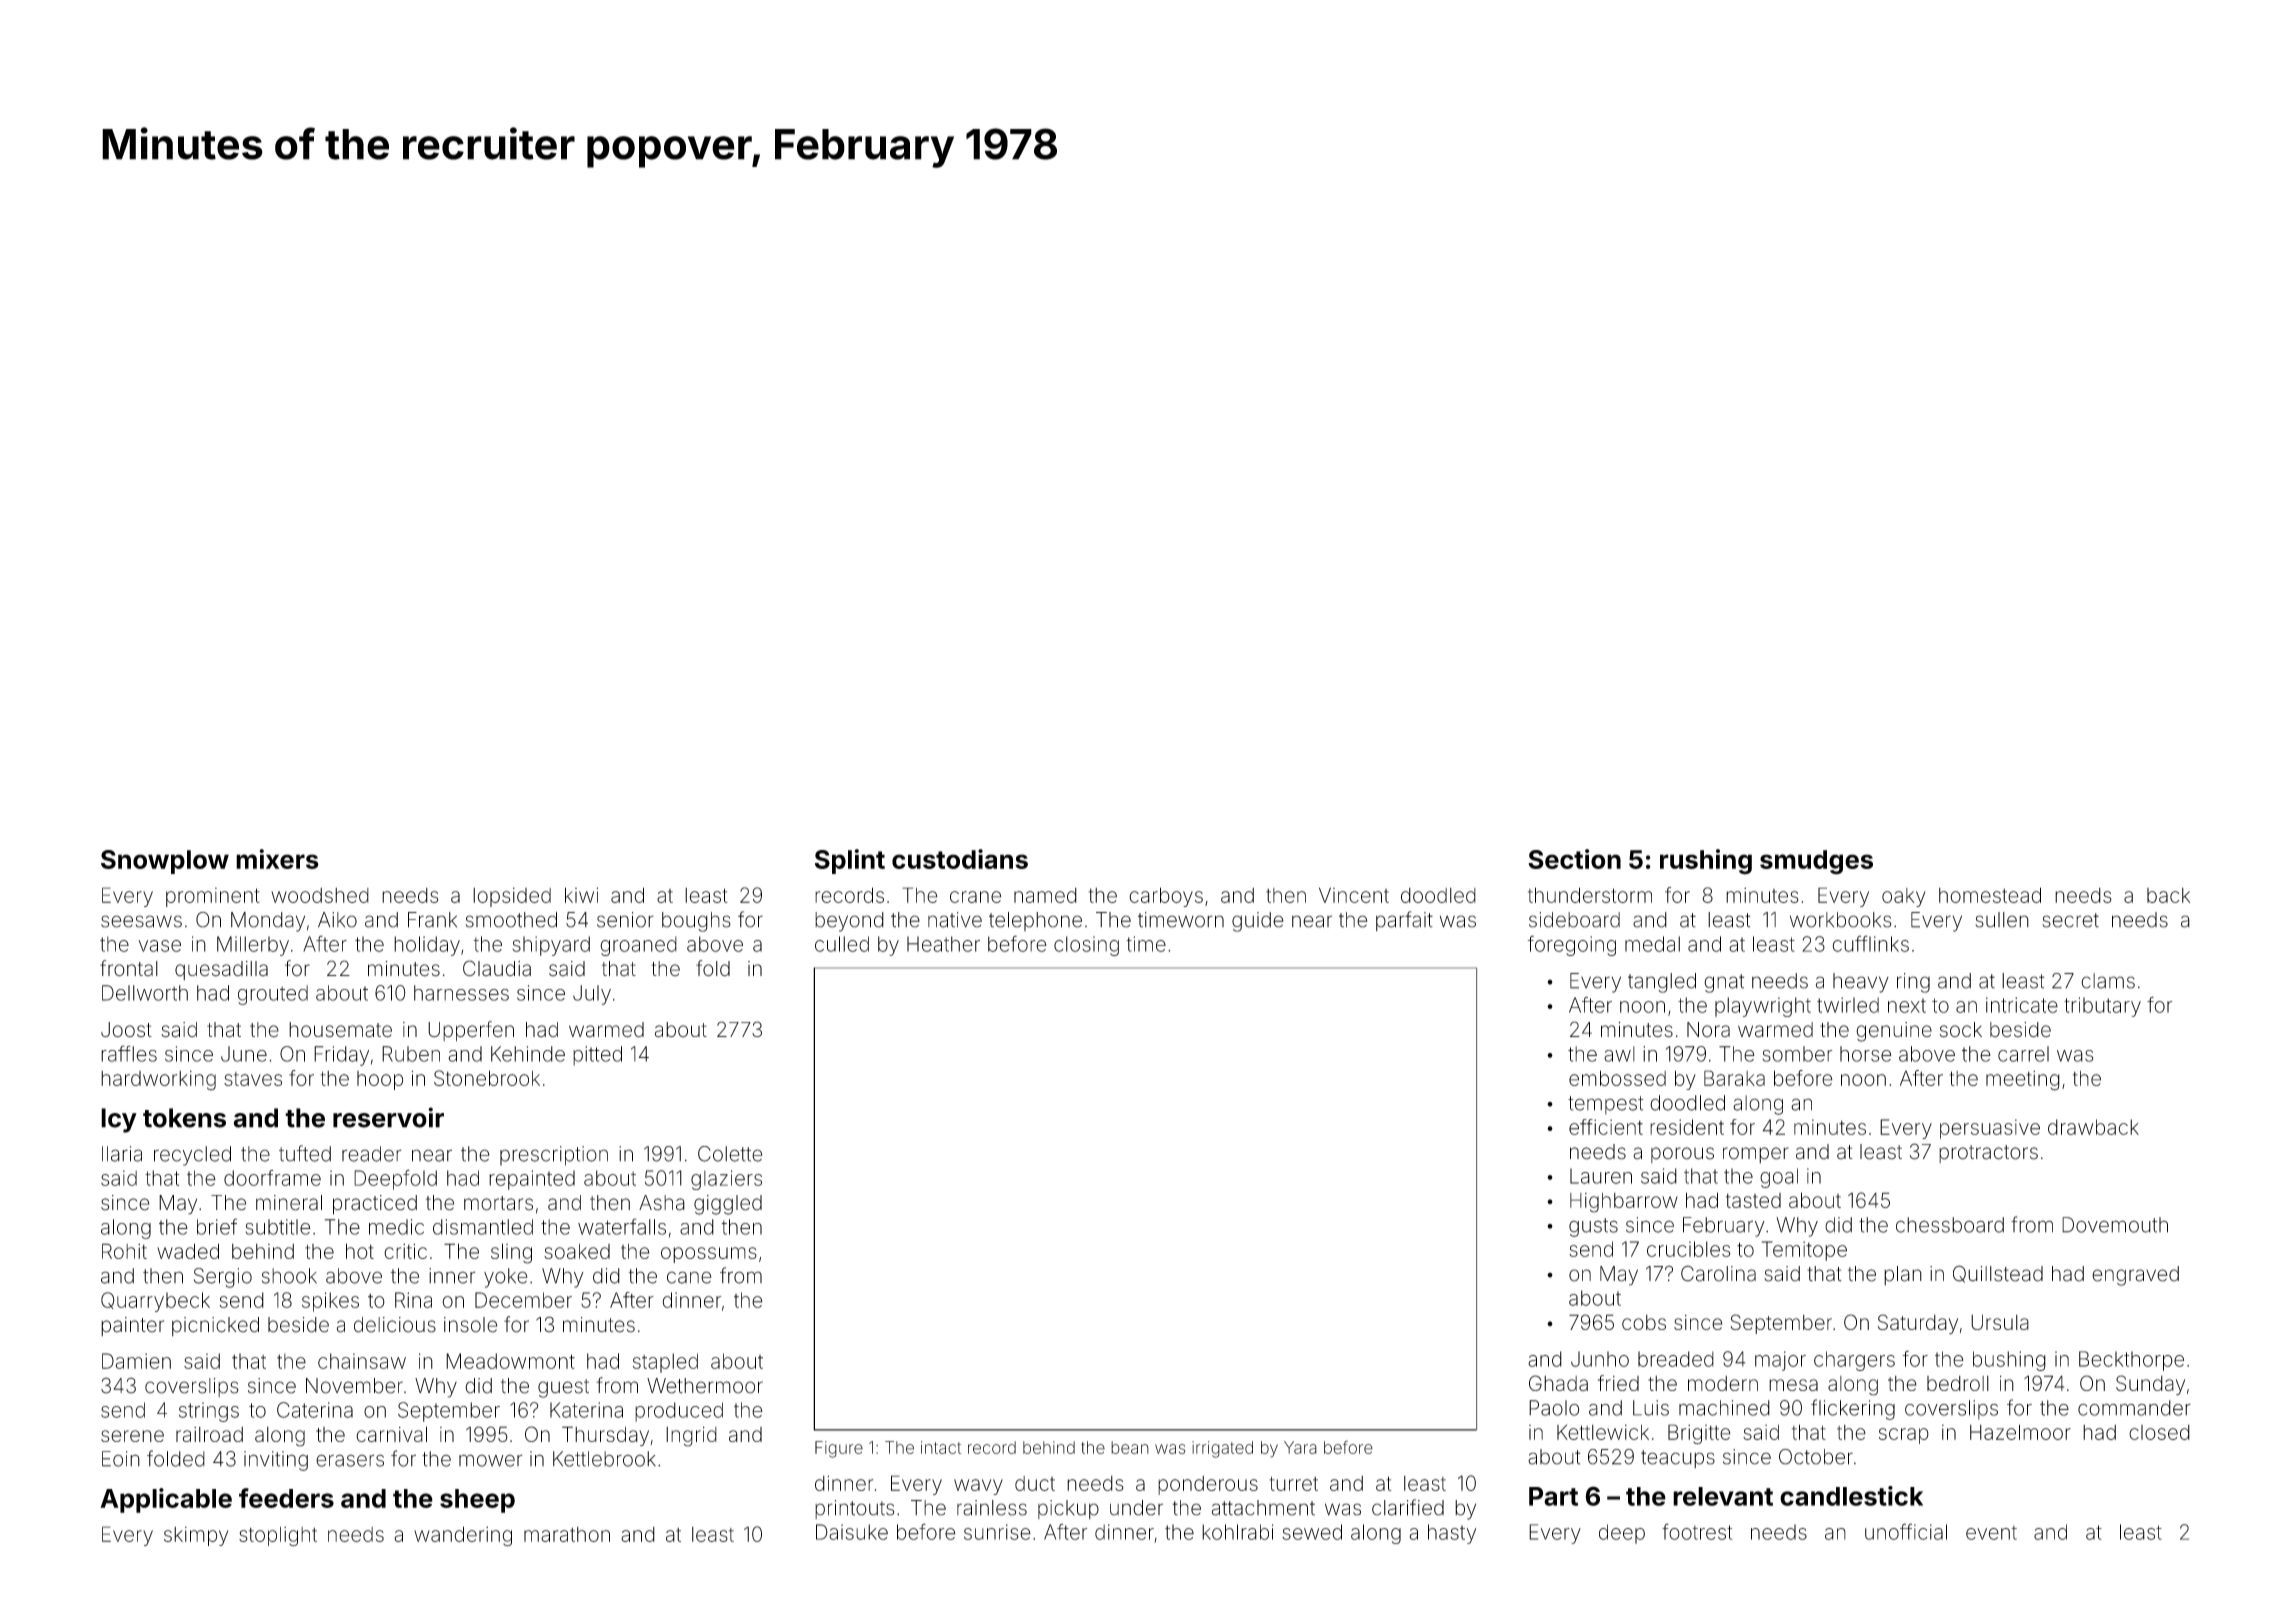 Image resolution: width=2291 pixels, height=1620 pixels. What do you see at coordinates (1734, 1078) in the screenshot?
I see `Baraka` at bounding box center [1734, 1078].
